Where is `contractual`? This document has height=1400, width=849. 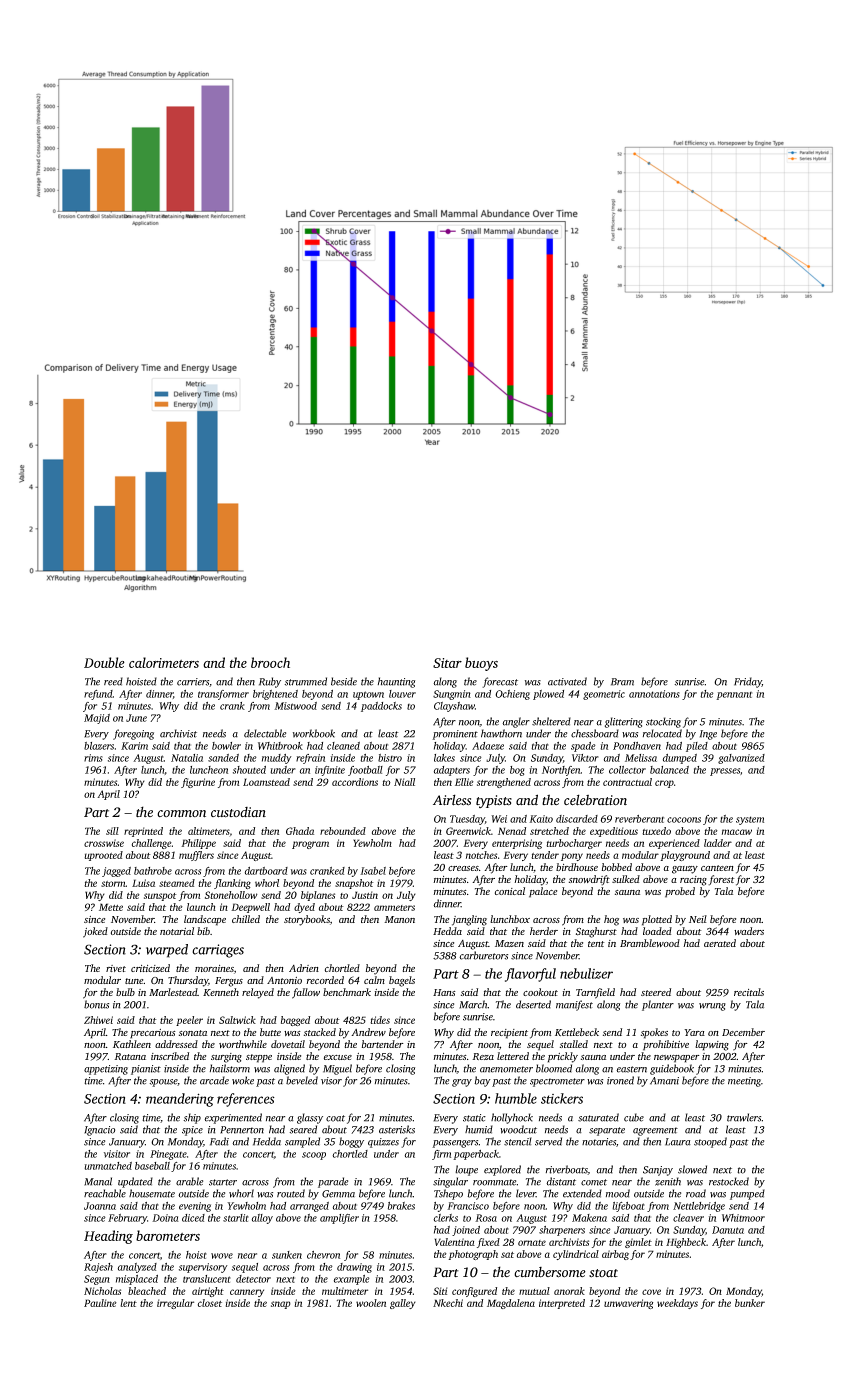
contractual is located at coordinates (627, 782).
